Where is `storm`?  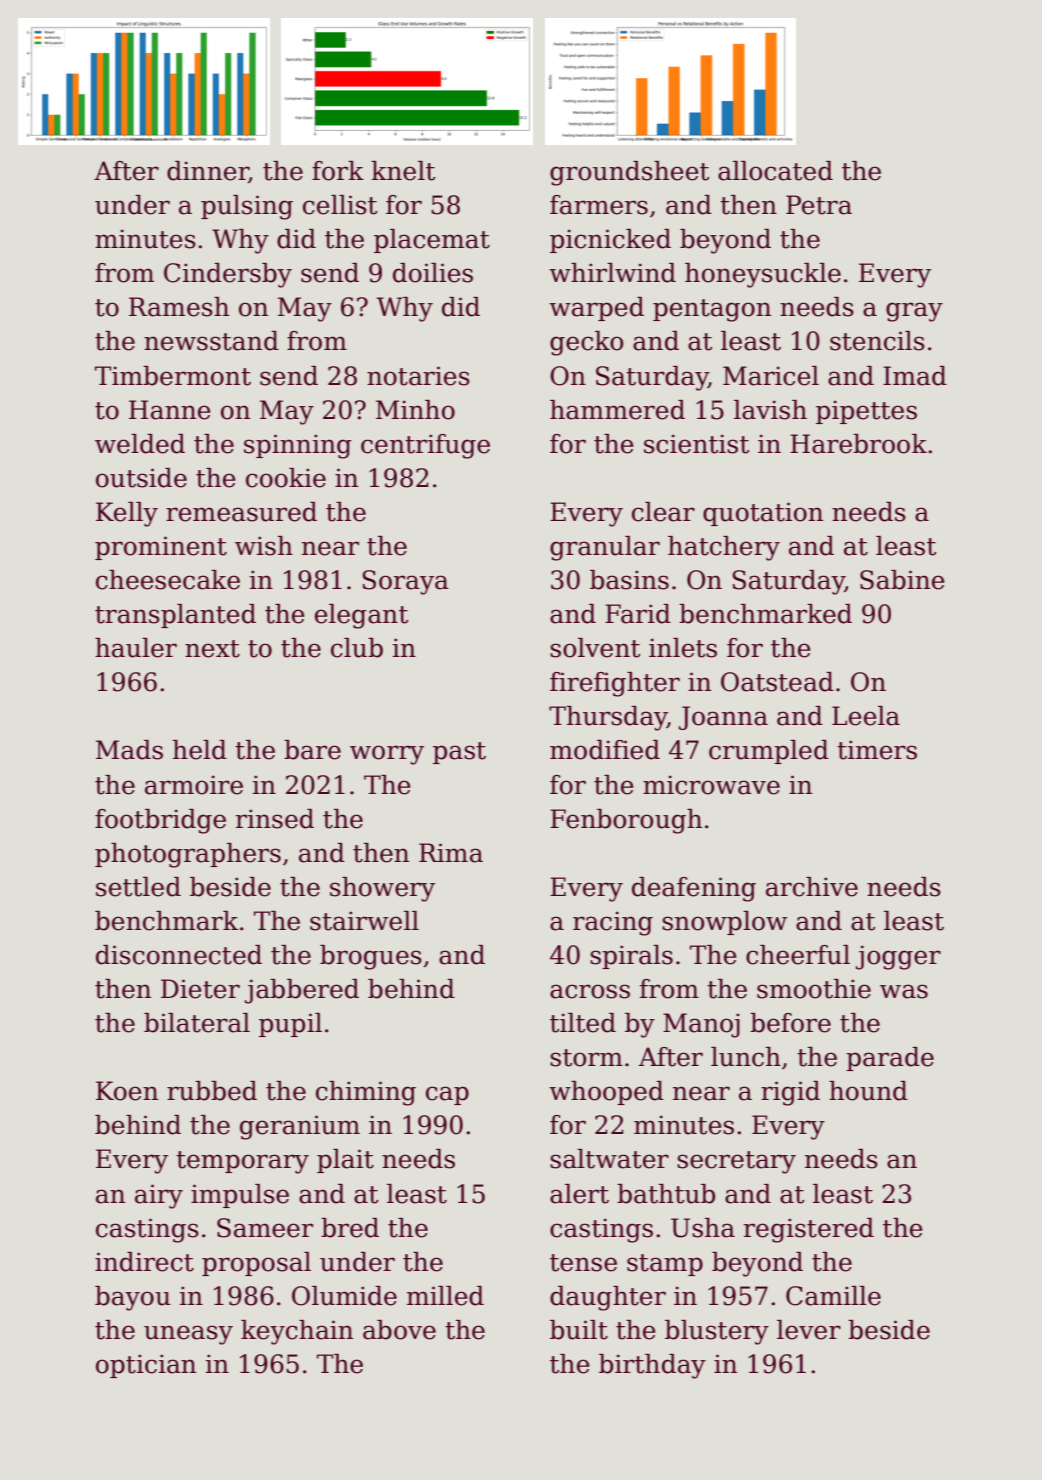
storm is located at coordinates (586, 1058).
